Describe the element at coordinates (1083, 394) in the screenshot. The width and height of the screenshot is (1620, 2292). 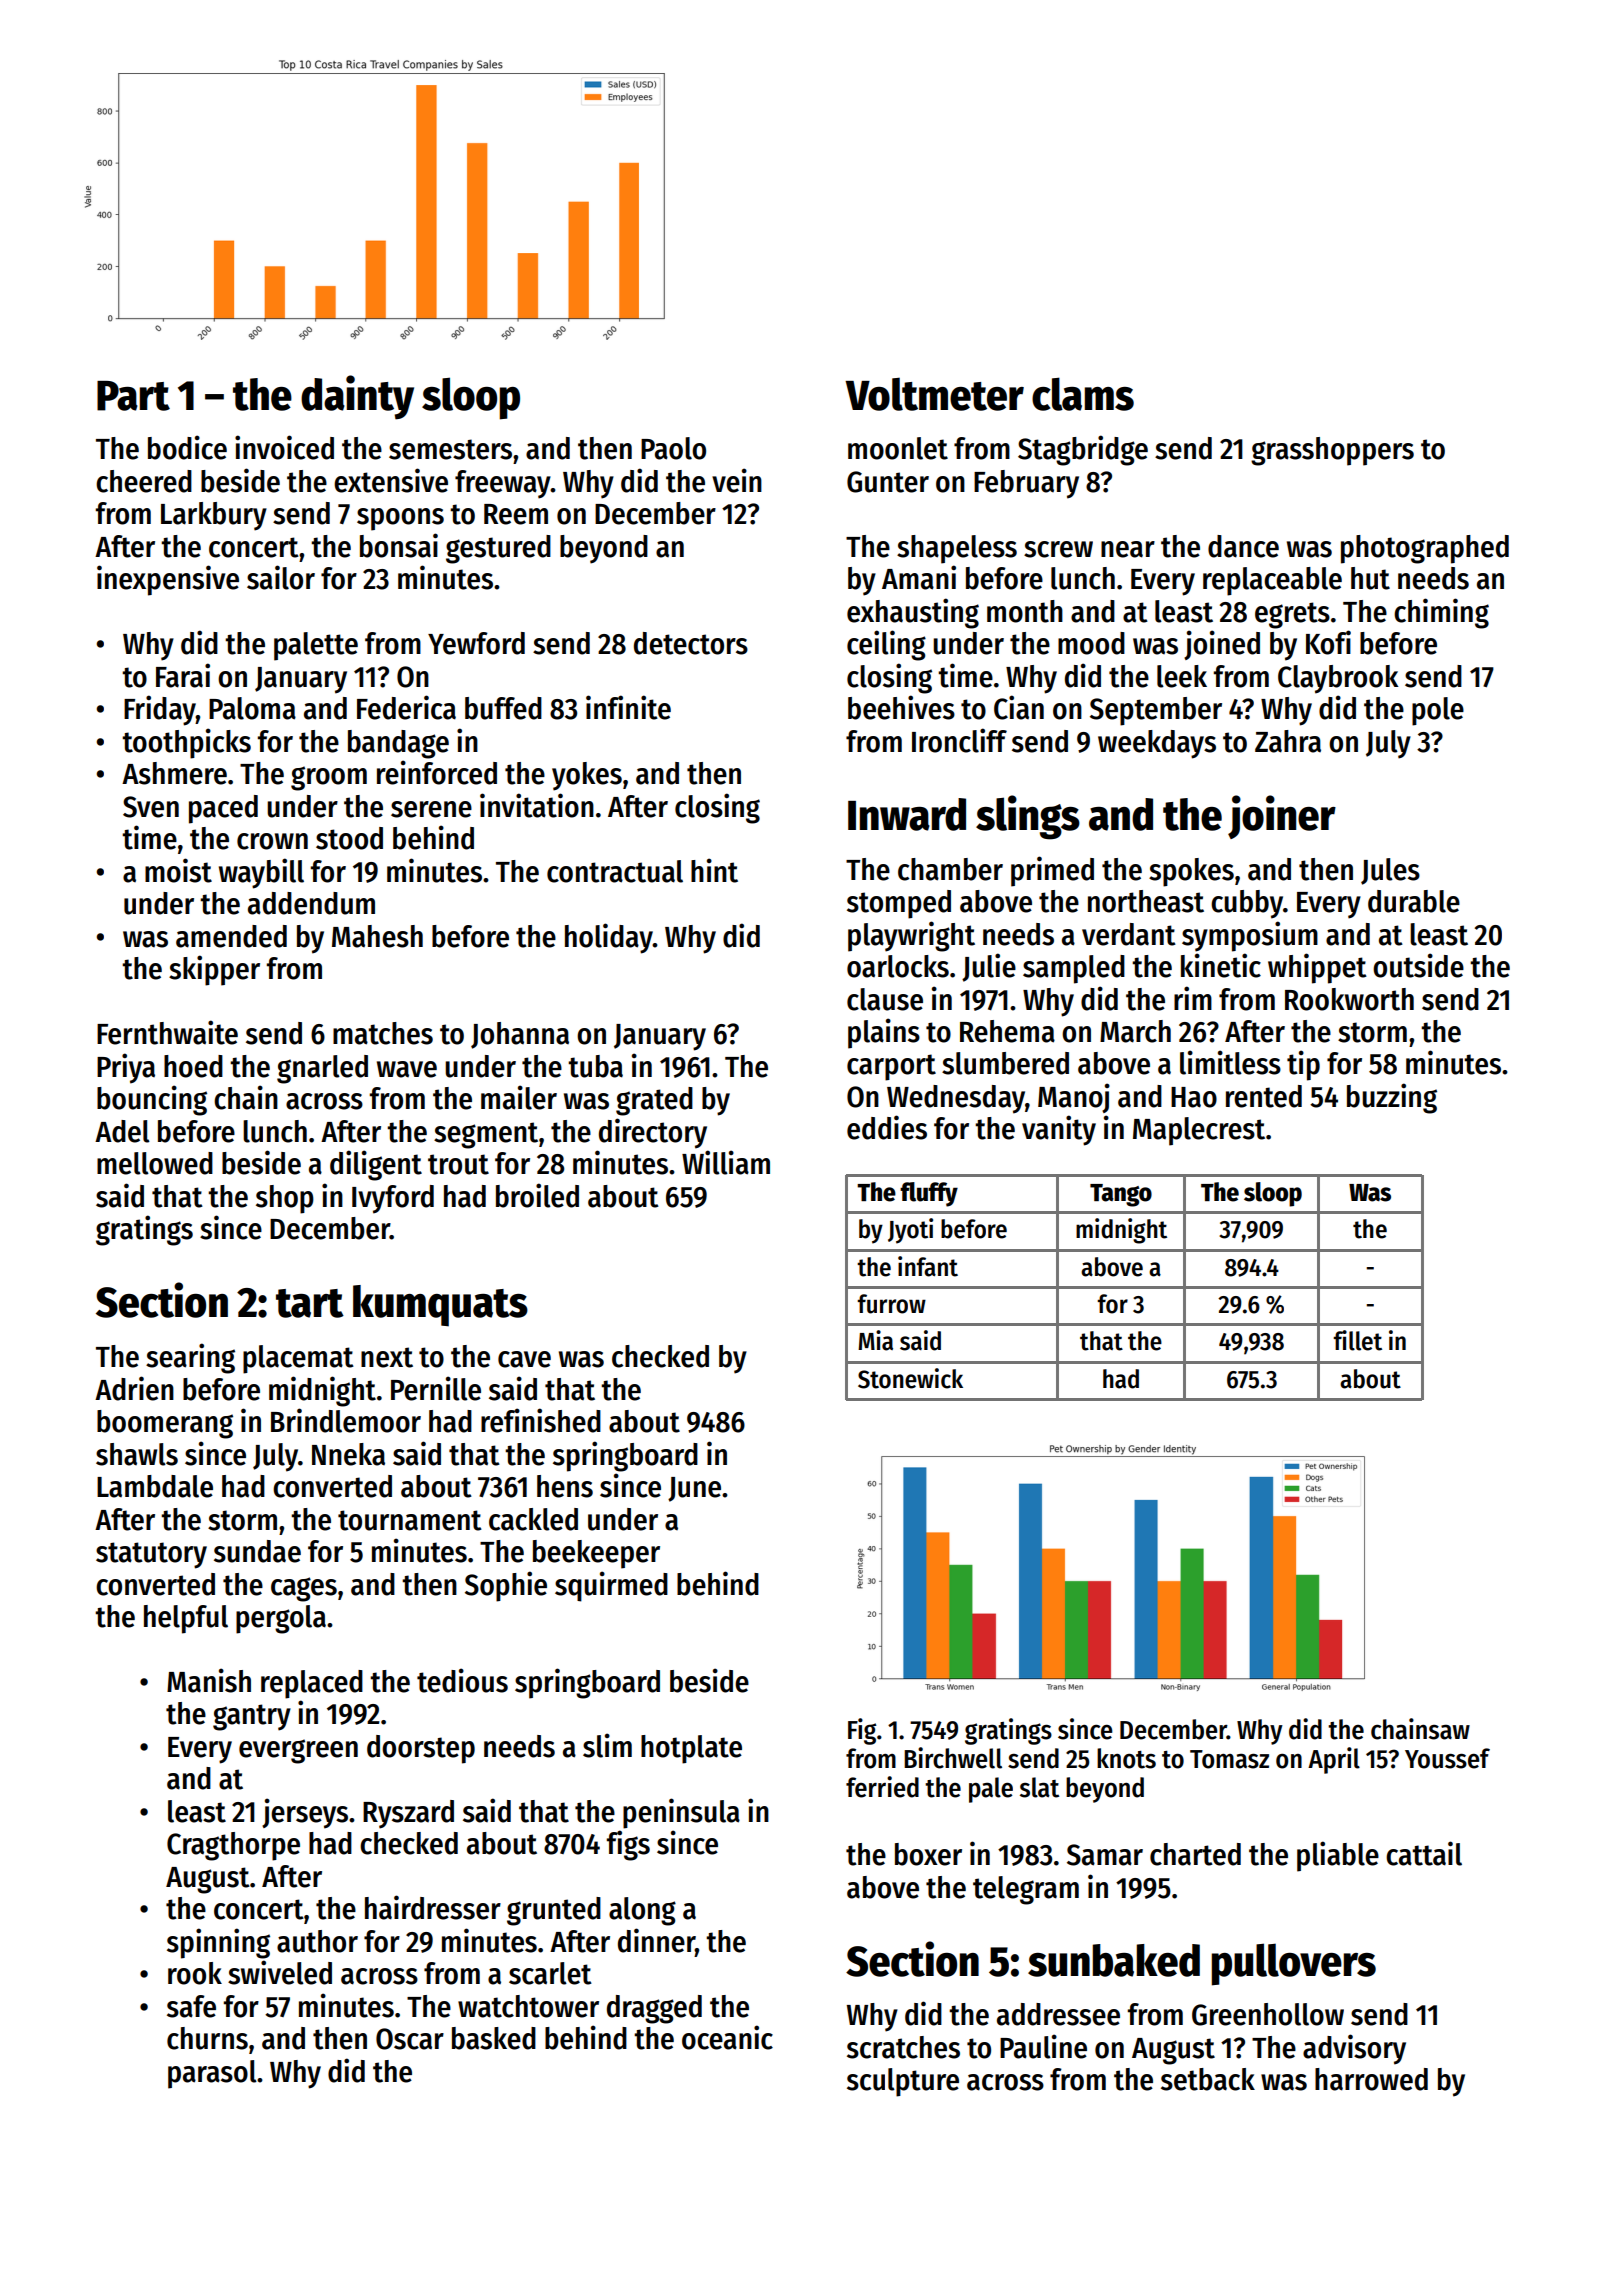
I see `clams` at that location.
